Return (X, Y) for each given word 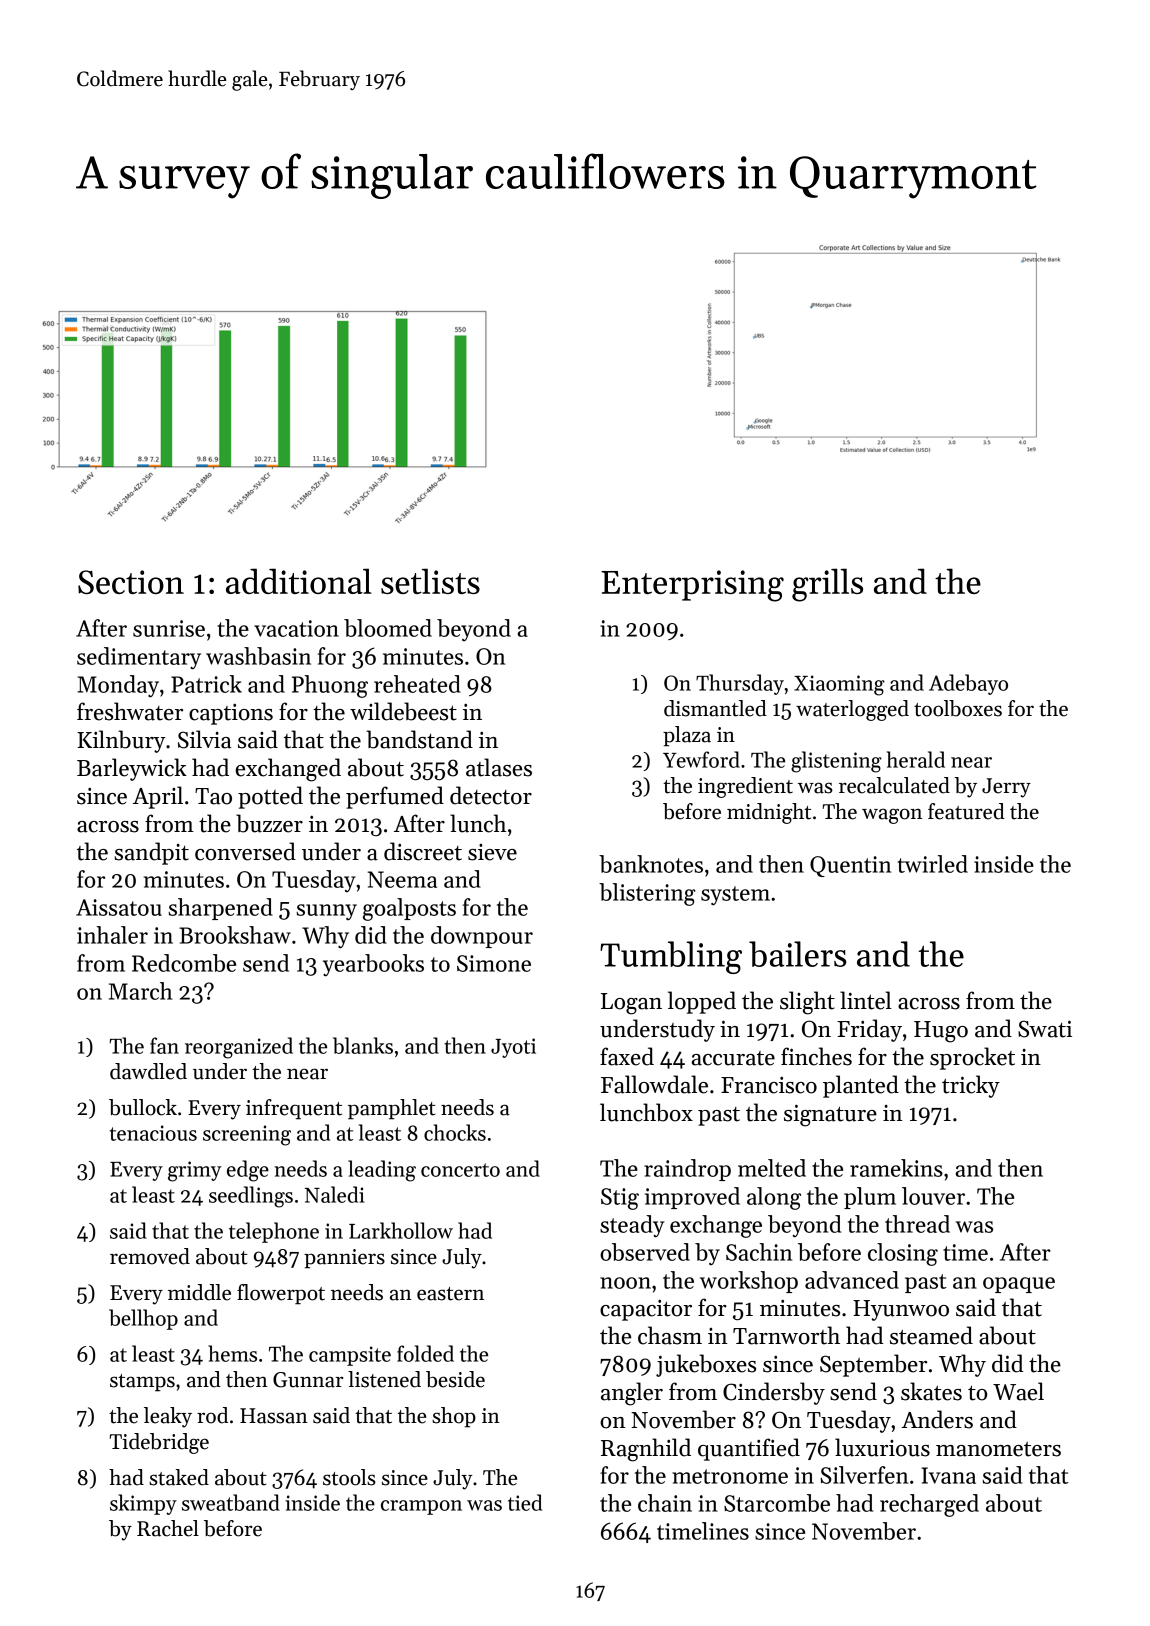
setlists (430, 581)
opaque (1019, 1285)
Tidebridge (159, 1443)
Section (131, 582)
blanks (363, 1045)
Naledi (335, 1194)
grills (827, 585)
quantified (749, 1449)
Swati (1045, 1029)
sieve (492, 852)
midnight (769, 813)
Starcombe (777, 1503)
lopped (702, 1002)
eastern (450, 1294)
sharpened (221, 909)
